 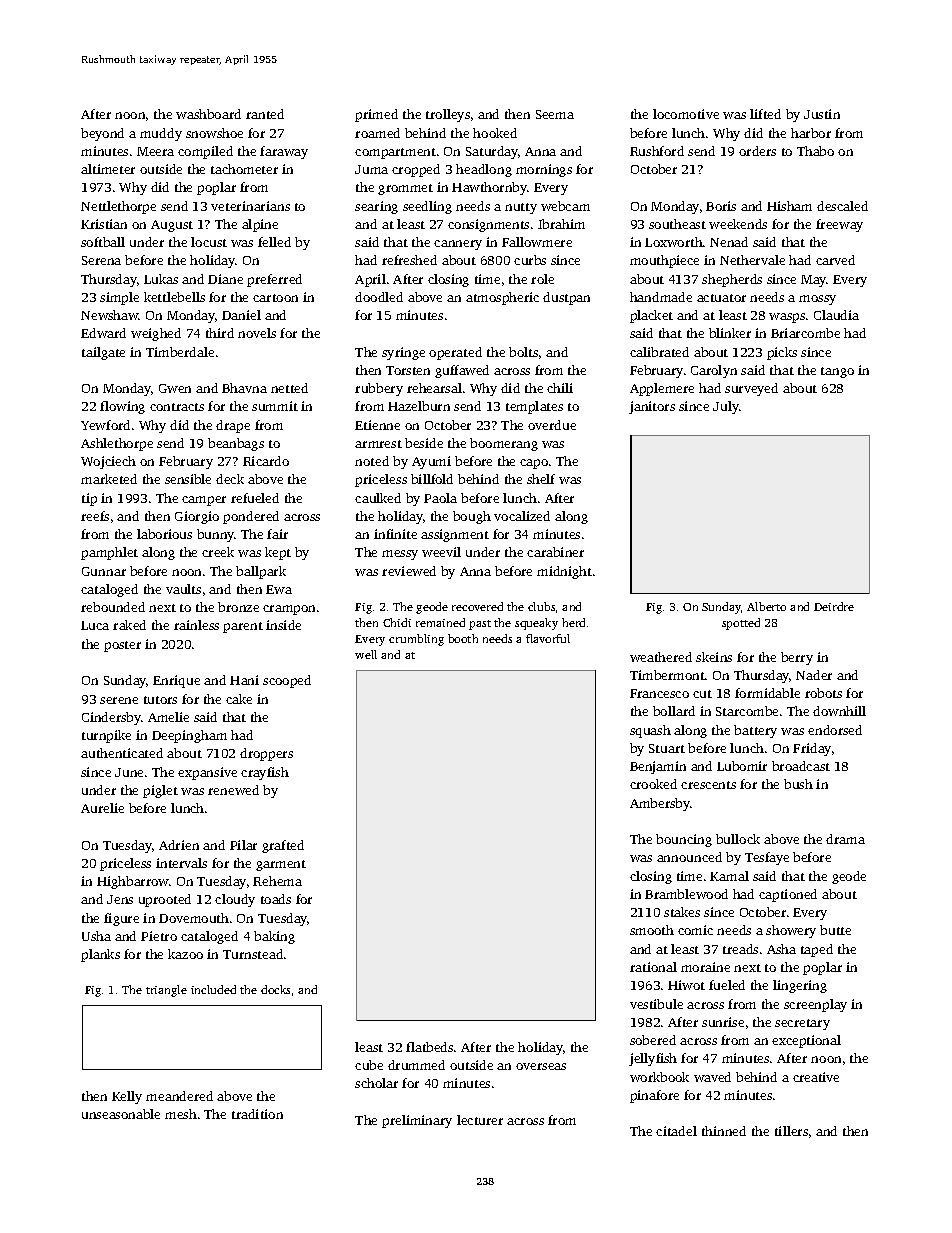 What do you see at coordinates (218, 552) in the screenshot?
I see `creek` at bounding box center [218, 552].
